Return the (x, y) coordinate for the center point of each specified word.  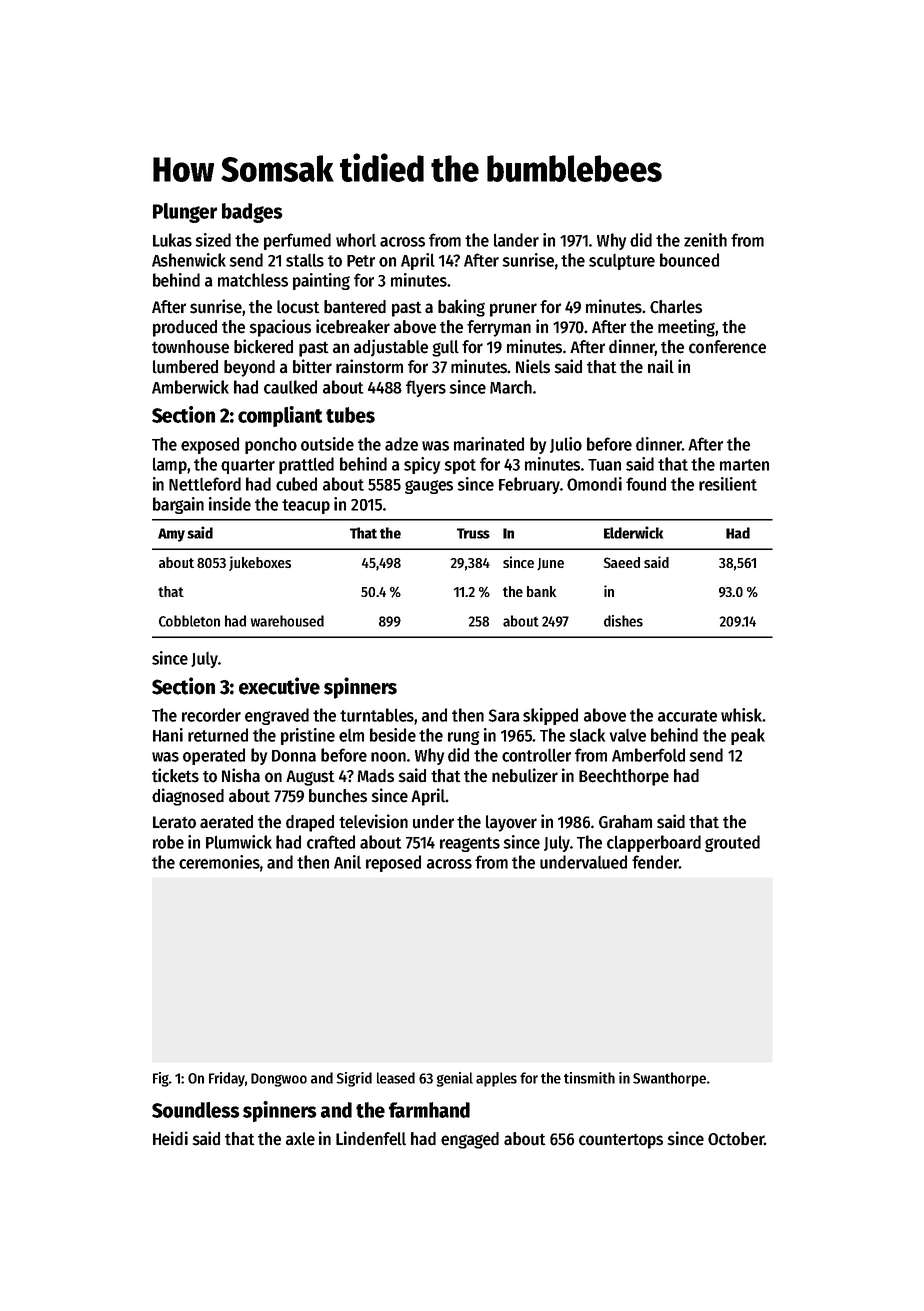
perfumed (297, 241)
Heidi (170, 1138)
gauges (429, 487)
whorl (356, 240)
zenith (705, 240)
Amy (171, 535)
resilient (728, 484)
